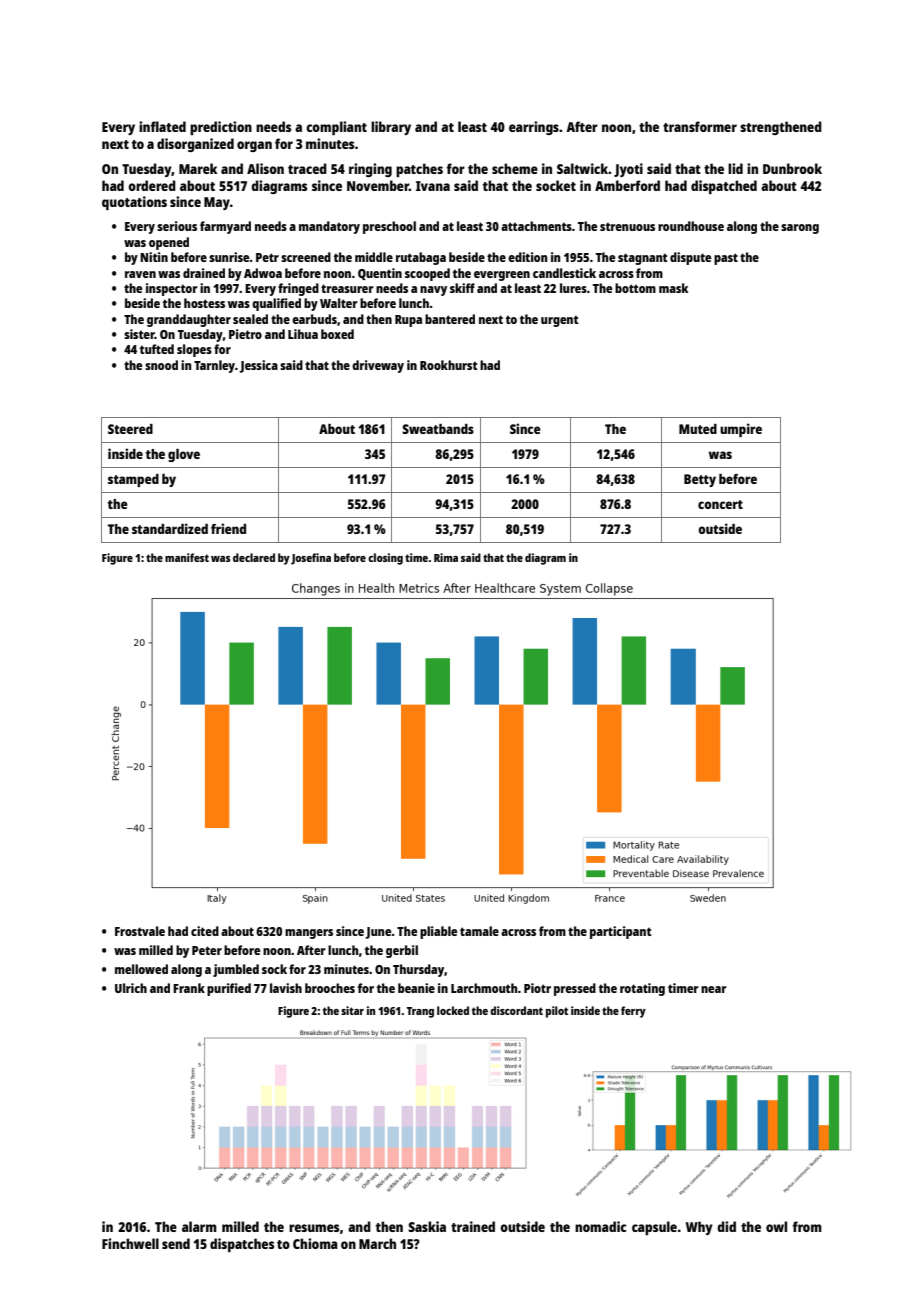 This screenshot has height=1308, width=924. I want to click on compliant, so click(336, 128).
